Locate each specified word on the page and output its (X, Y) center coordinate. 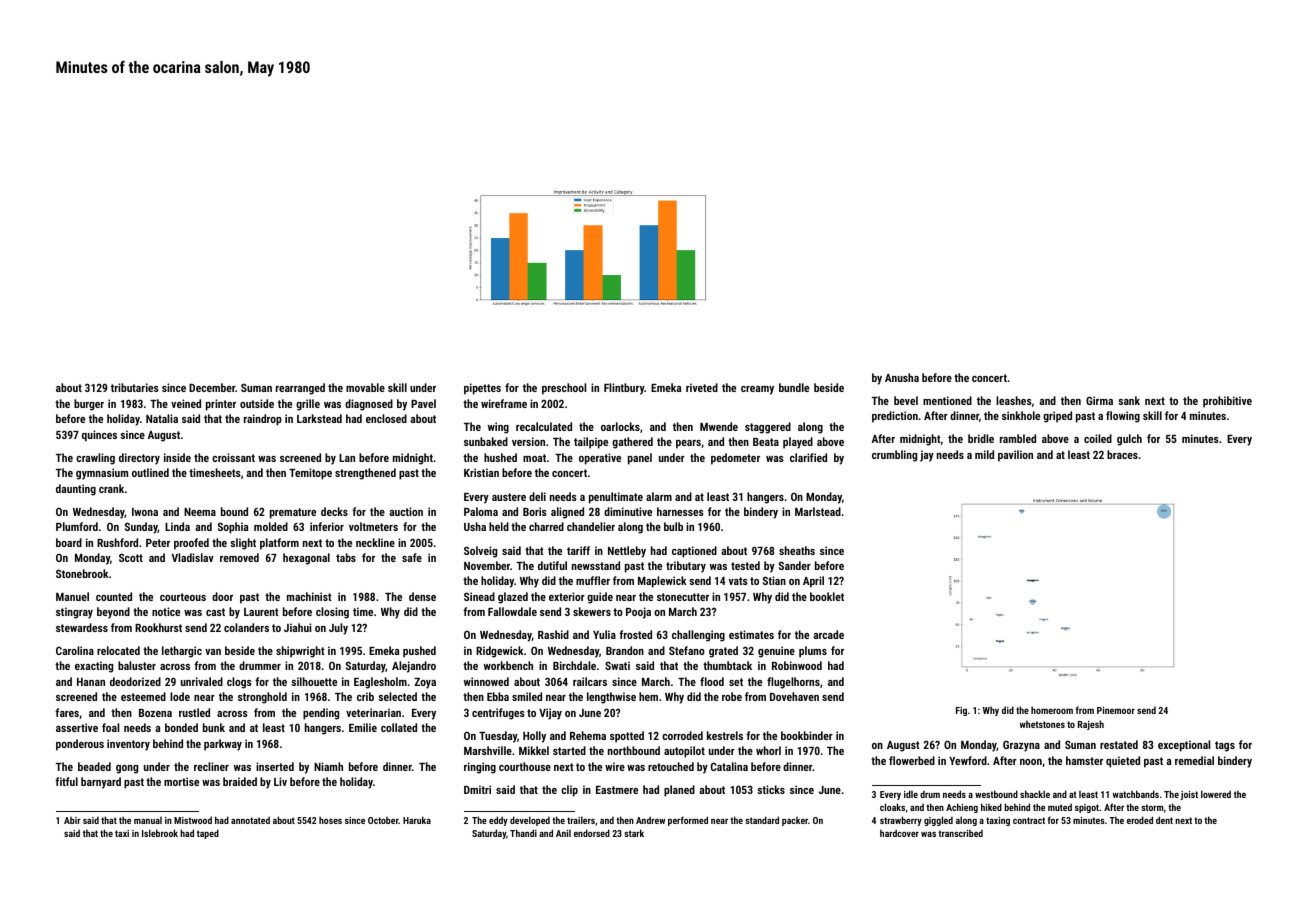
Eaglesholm (380, 683)
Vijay (550, 714)
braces (1122, 454)
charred (546, 526)
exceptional (1184, 746)
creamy (757, 390)
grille (308, 405)
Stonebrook (82, 573)
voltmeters (373, 526)
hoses (330, 820)
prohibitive (1227, 402)
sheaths (797, 550)
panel (640, 459)
